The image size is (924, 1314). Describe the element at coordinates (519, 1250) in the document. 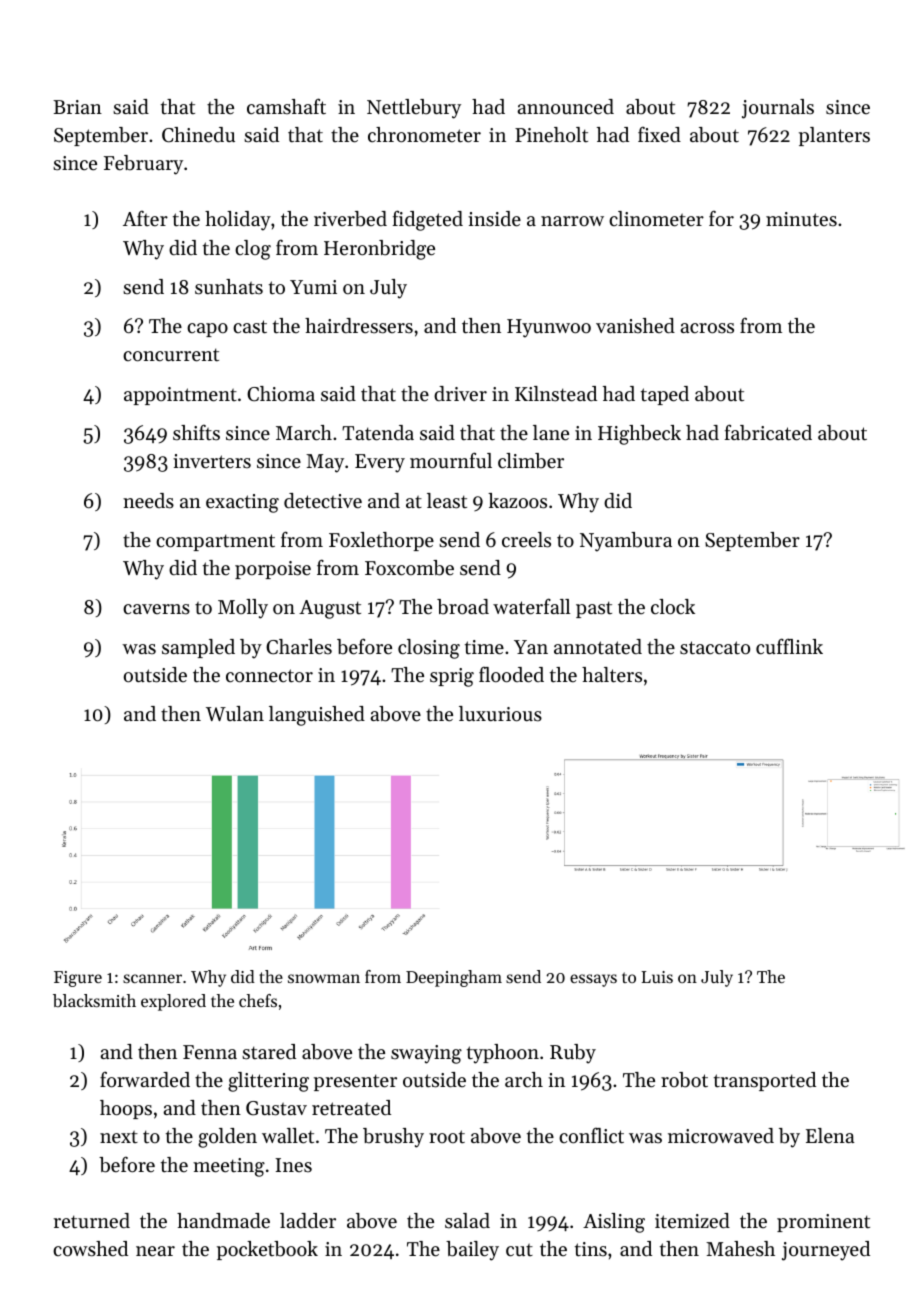

I see `cut` at that location.
